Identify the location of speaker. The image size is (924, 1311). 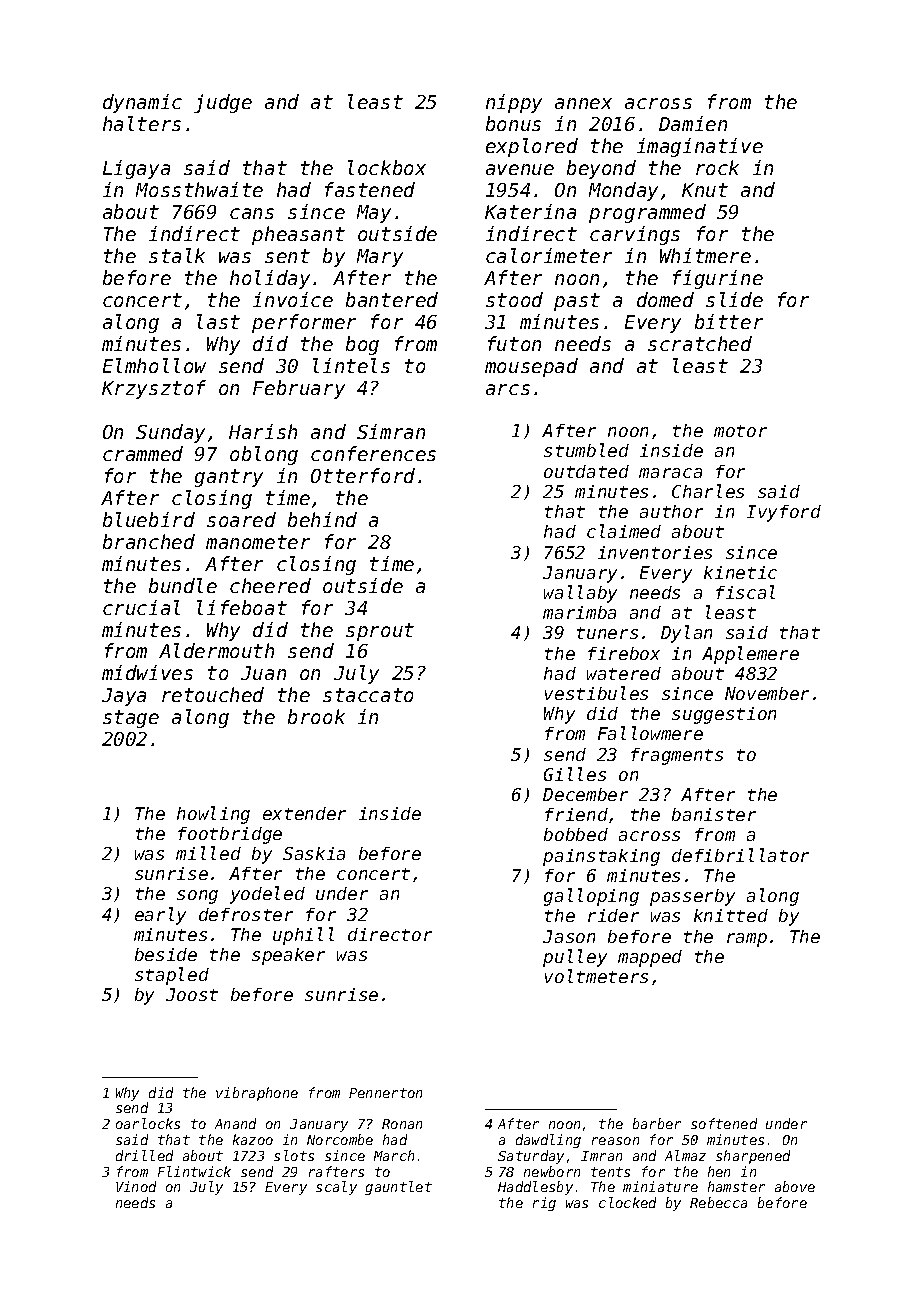
(288, 956).
